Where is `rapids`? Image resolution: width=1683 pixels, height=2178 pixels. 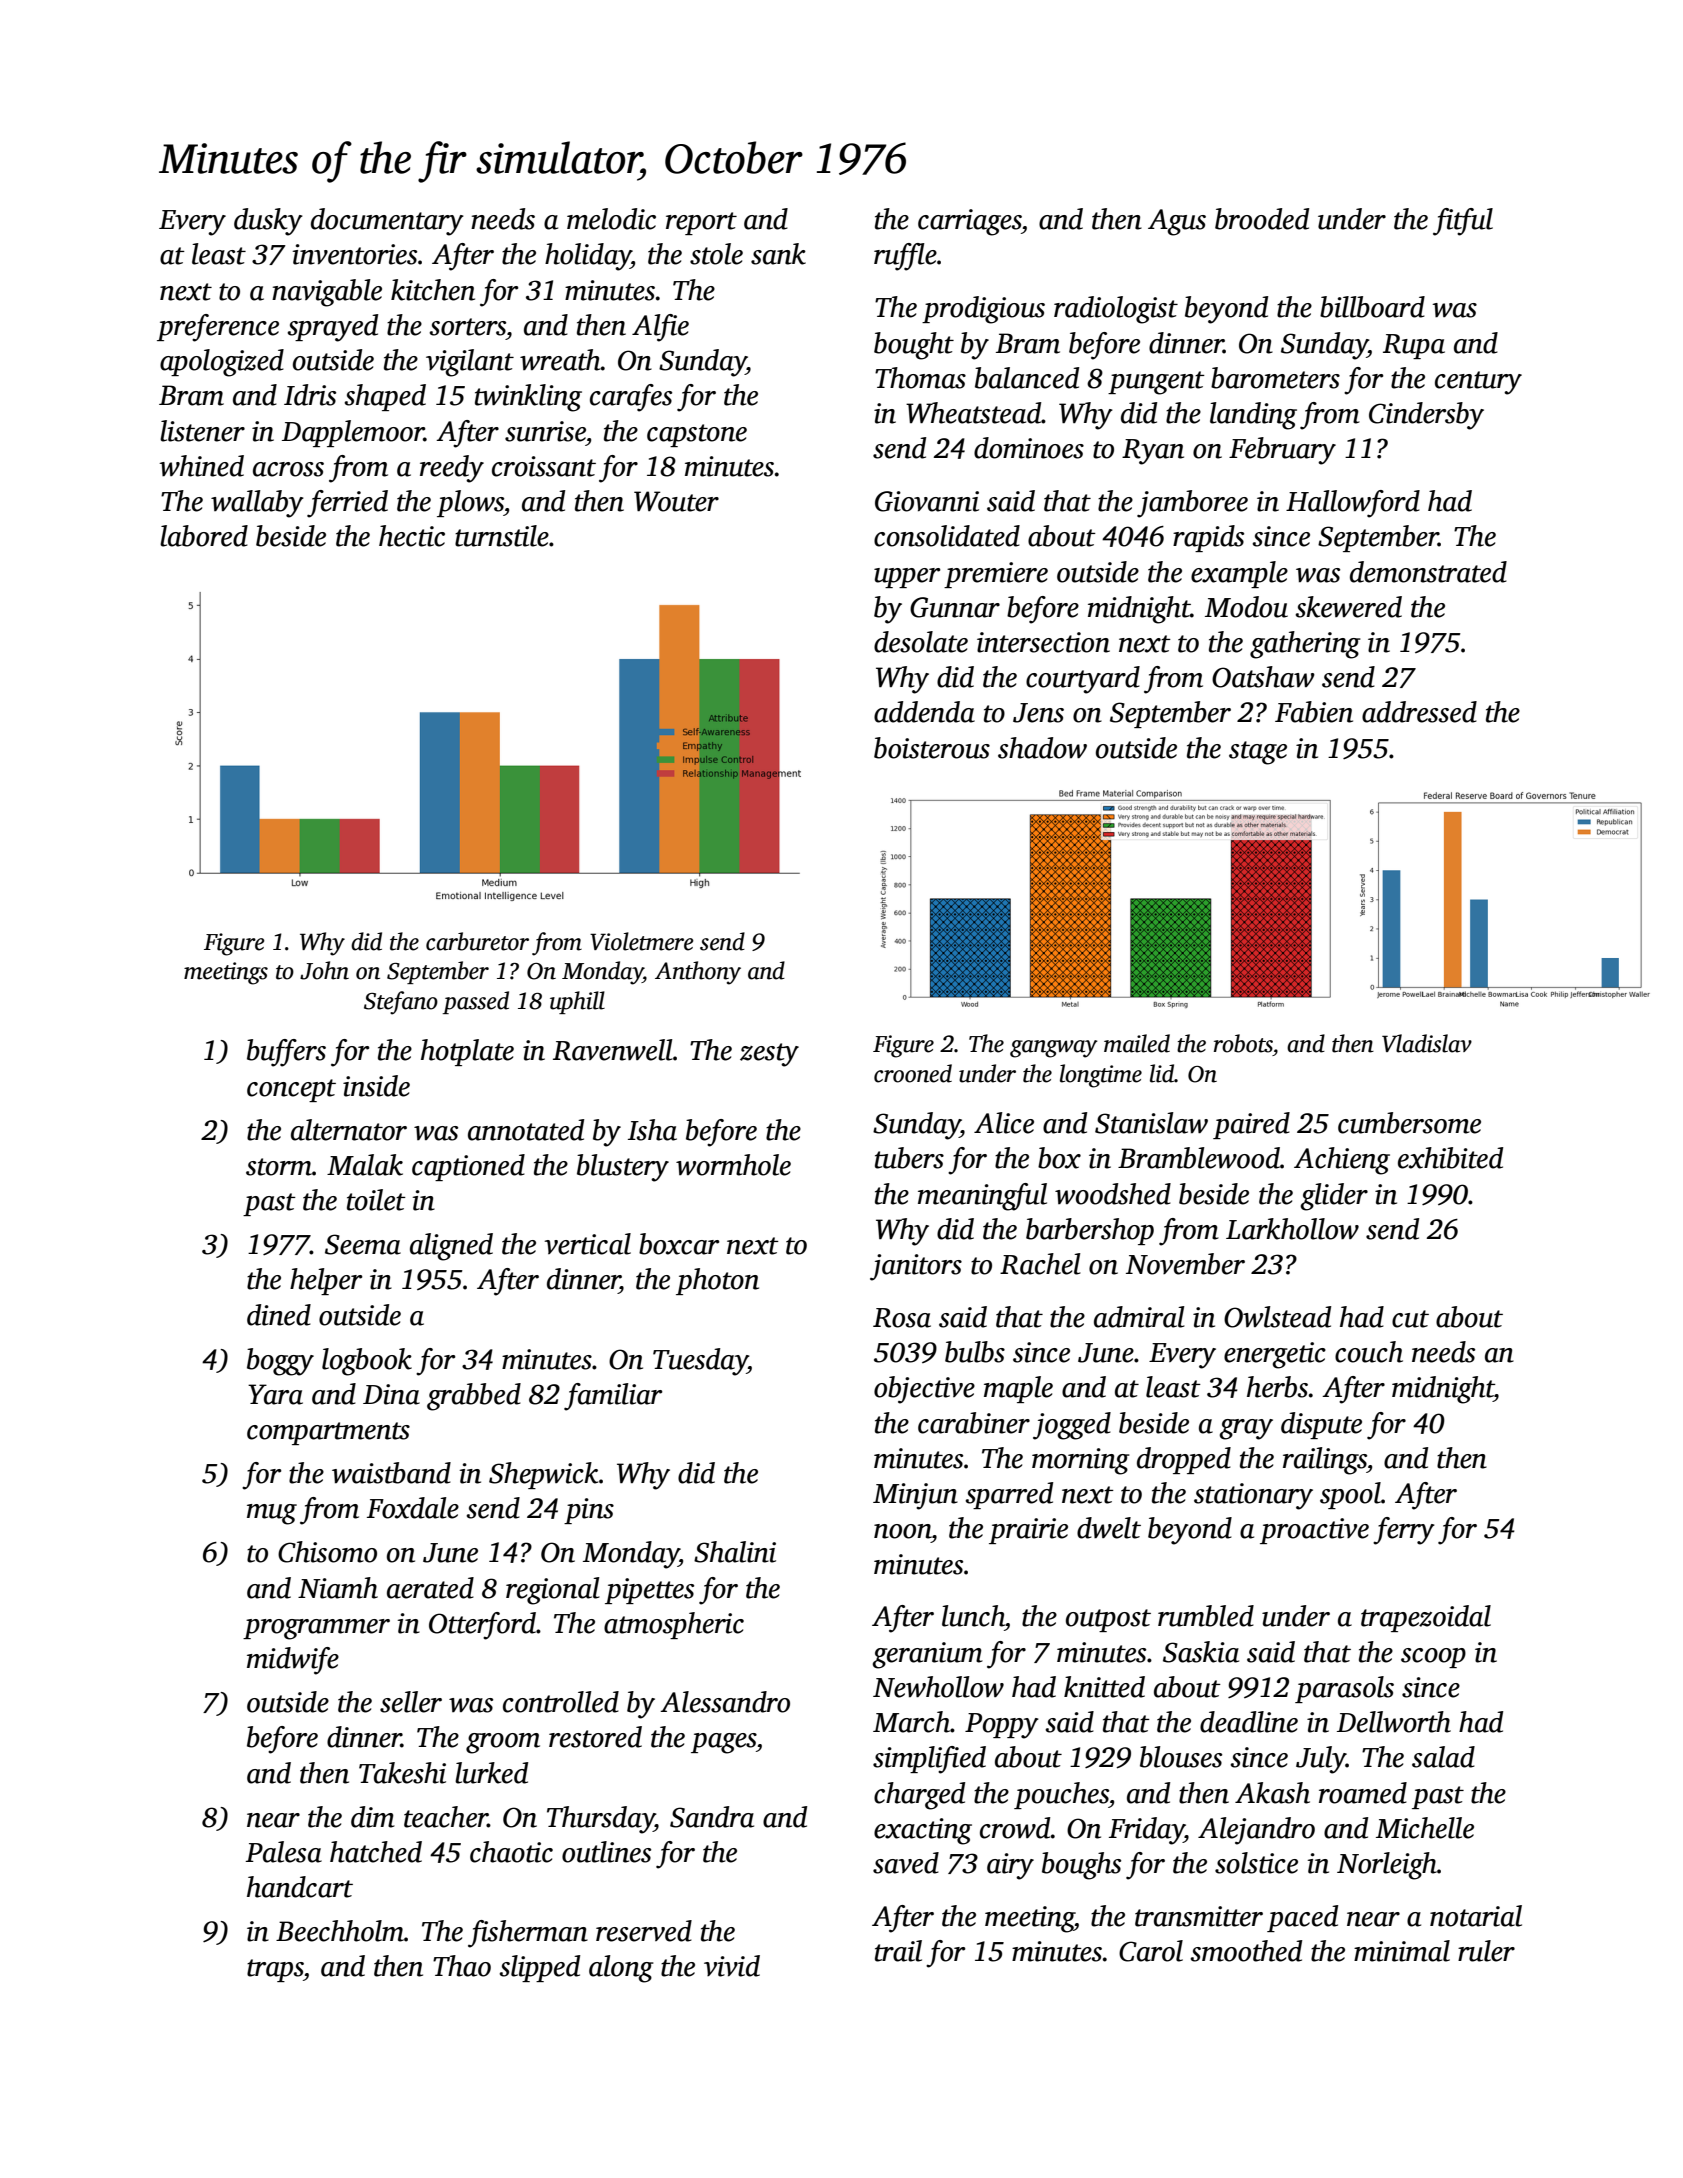
rapids is located at coordinates (1208, 538).
